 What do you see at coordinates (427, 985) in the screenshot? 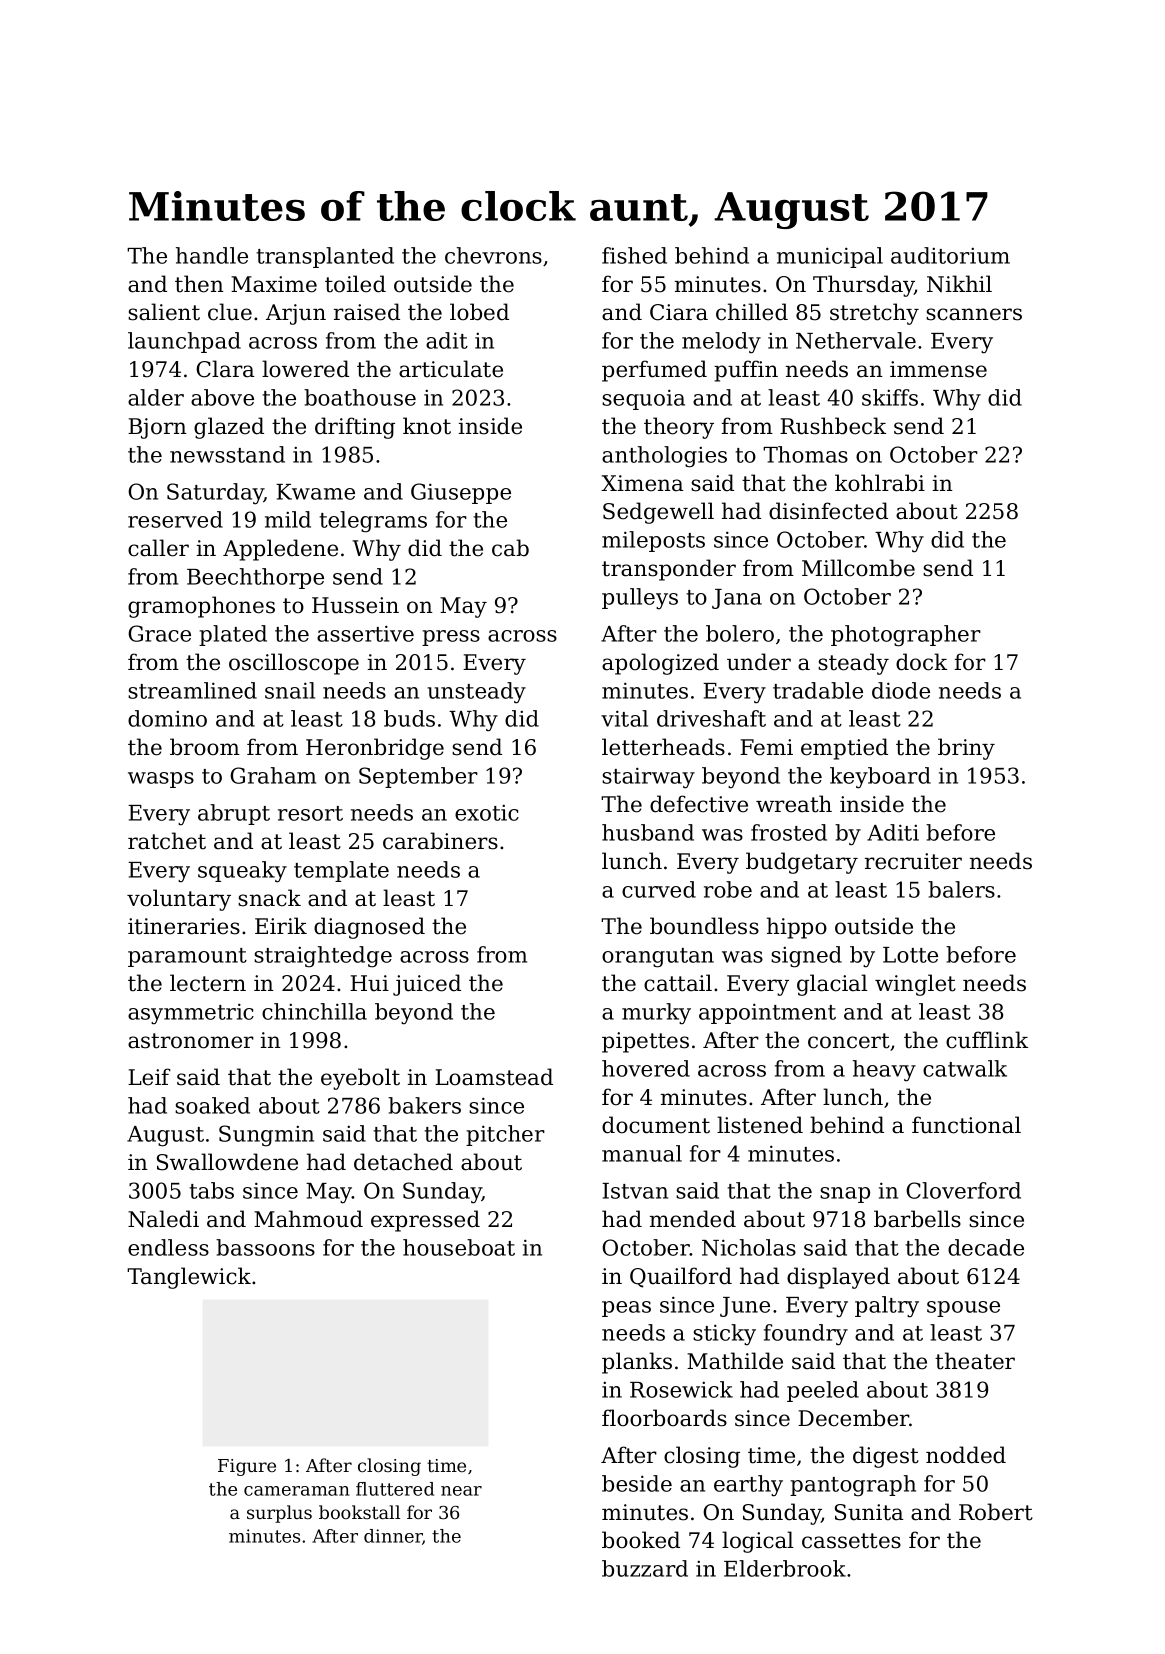
I see `juiced` at bounding box center [427, 985].
